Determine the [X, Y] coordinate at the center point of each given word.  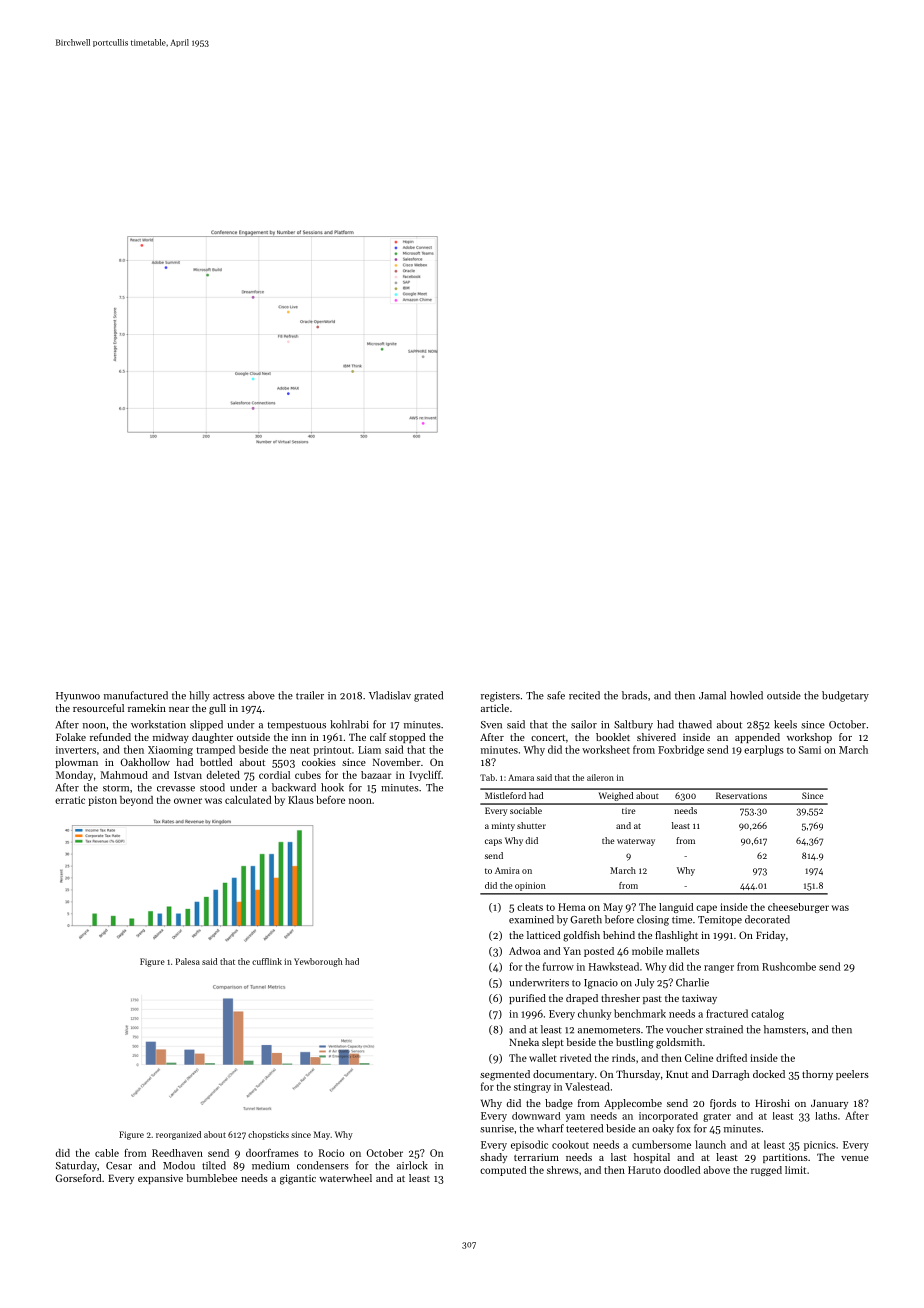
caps [493, 842]
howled [746, 695]
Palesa [188, 961]
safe [556, 695]
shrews [563, 1170]
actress [229, 696]
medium [270, 1165]
